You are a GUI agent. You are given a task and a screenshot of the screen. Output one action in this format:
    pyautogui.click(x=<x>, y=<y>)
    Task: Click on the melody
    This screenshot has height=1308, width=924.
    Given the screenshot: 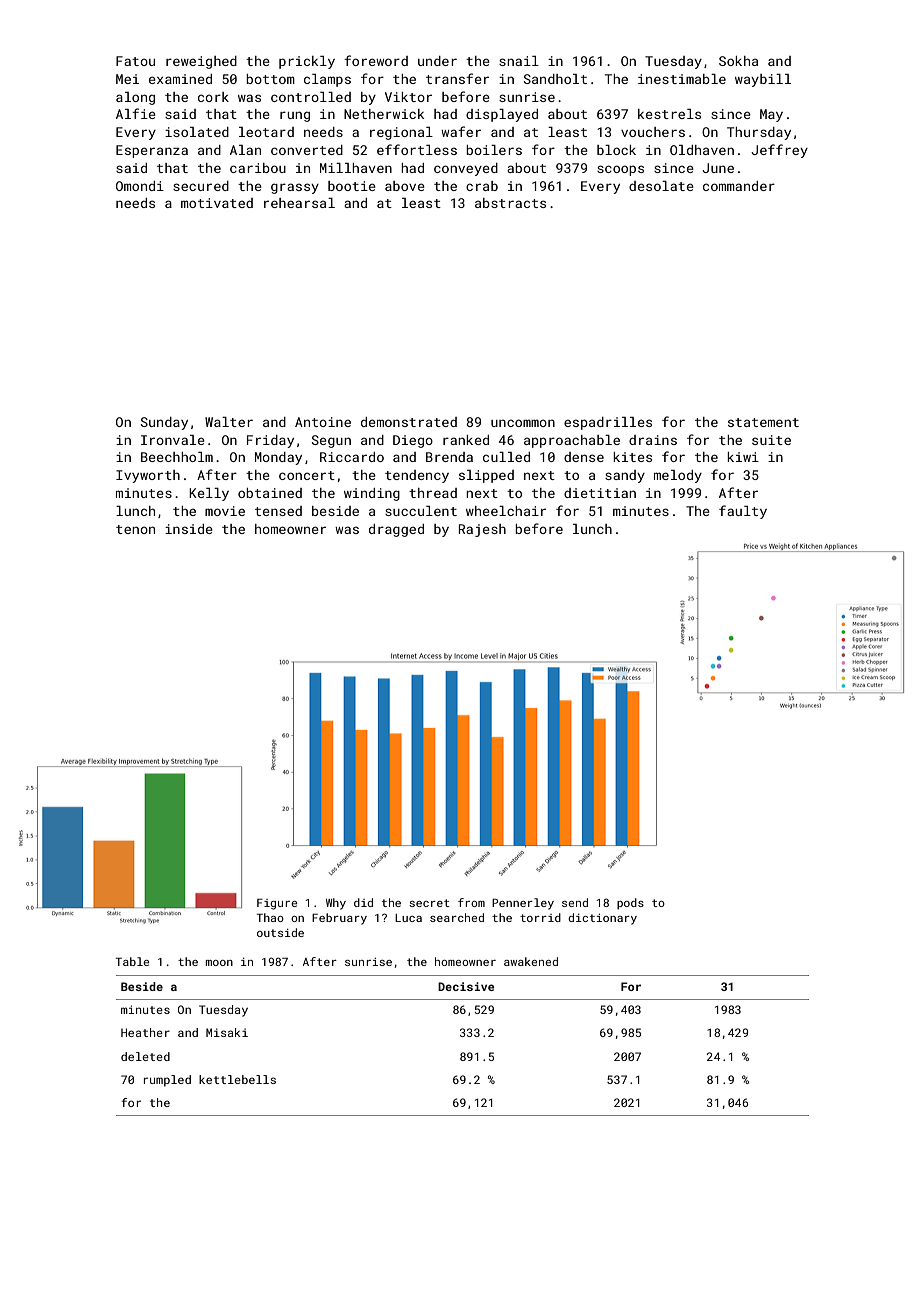 What is the action you would take?
    pyautogui.click(x=678, y=476)
